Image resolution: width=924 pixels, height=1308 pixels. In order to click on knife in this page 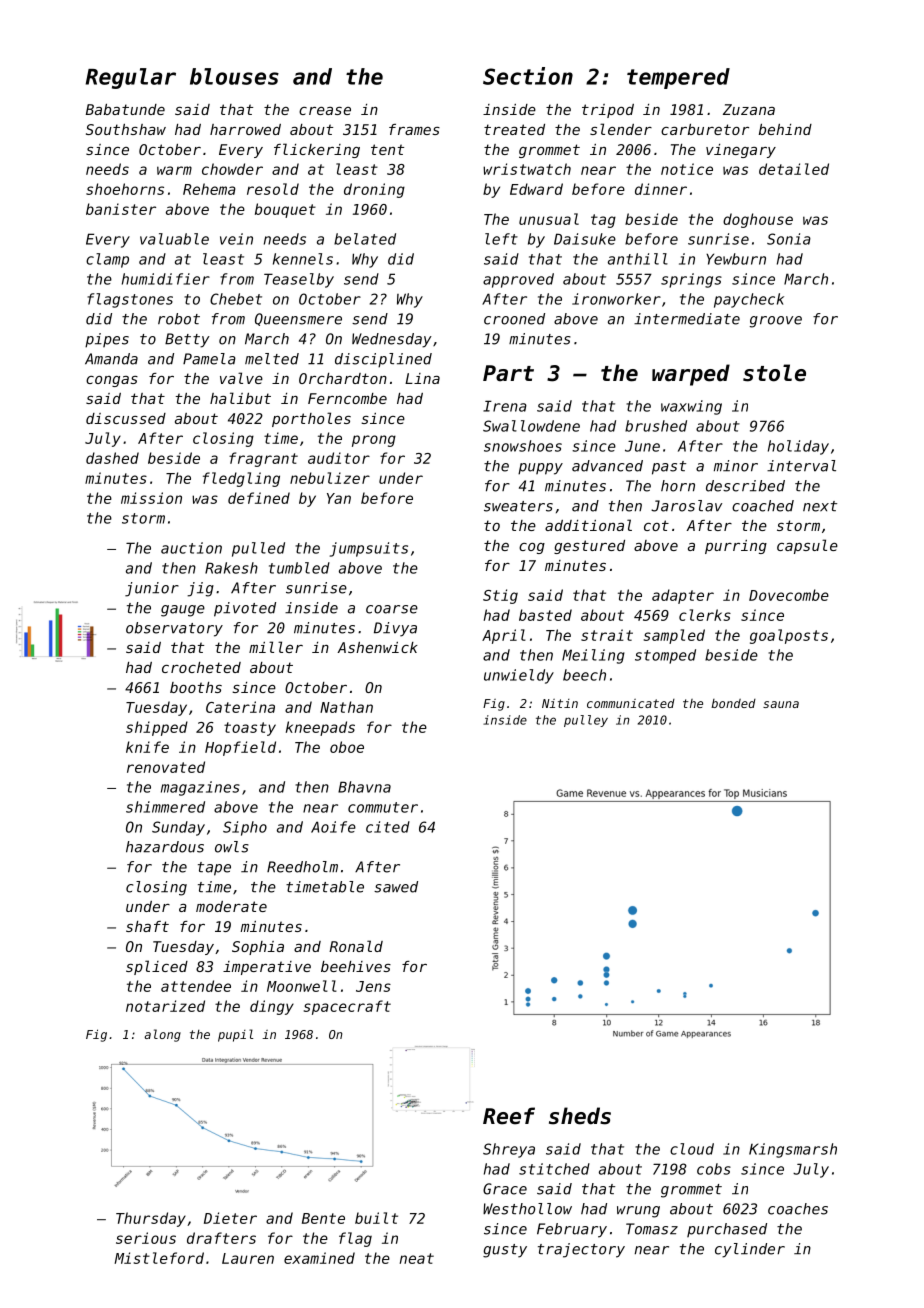, I will do `click(147, 747)`.
